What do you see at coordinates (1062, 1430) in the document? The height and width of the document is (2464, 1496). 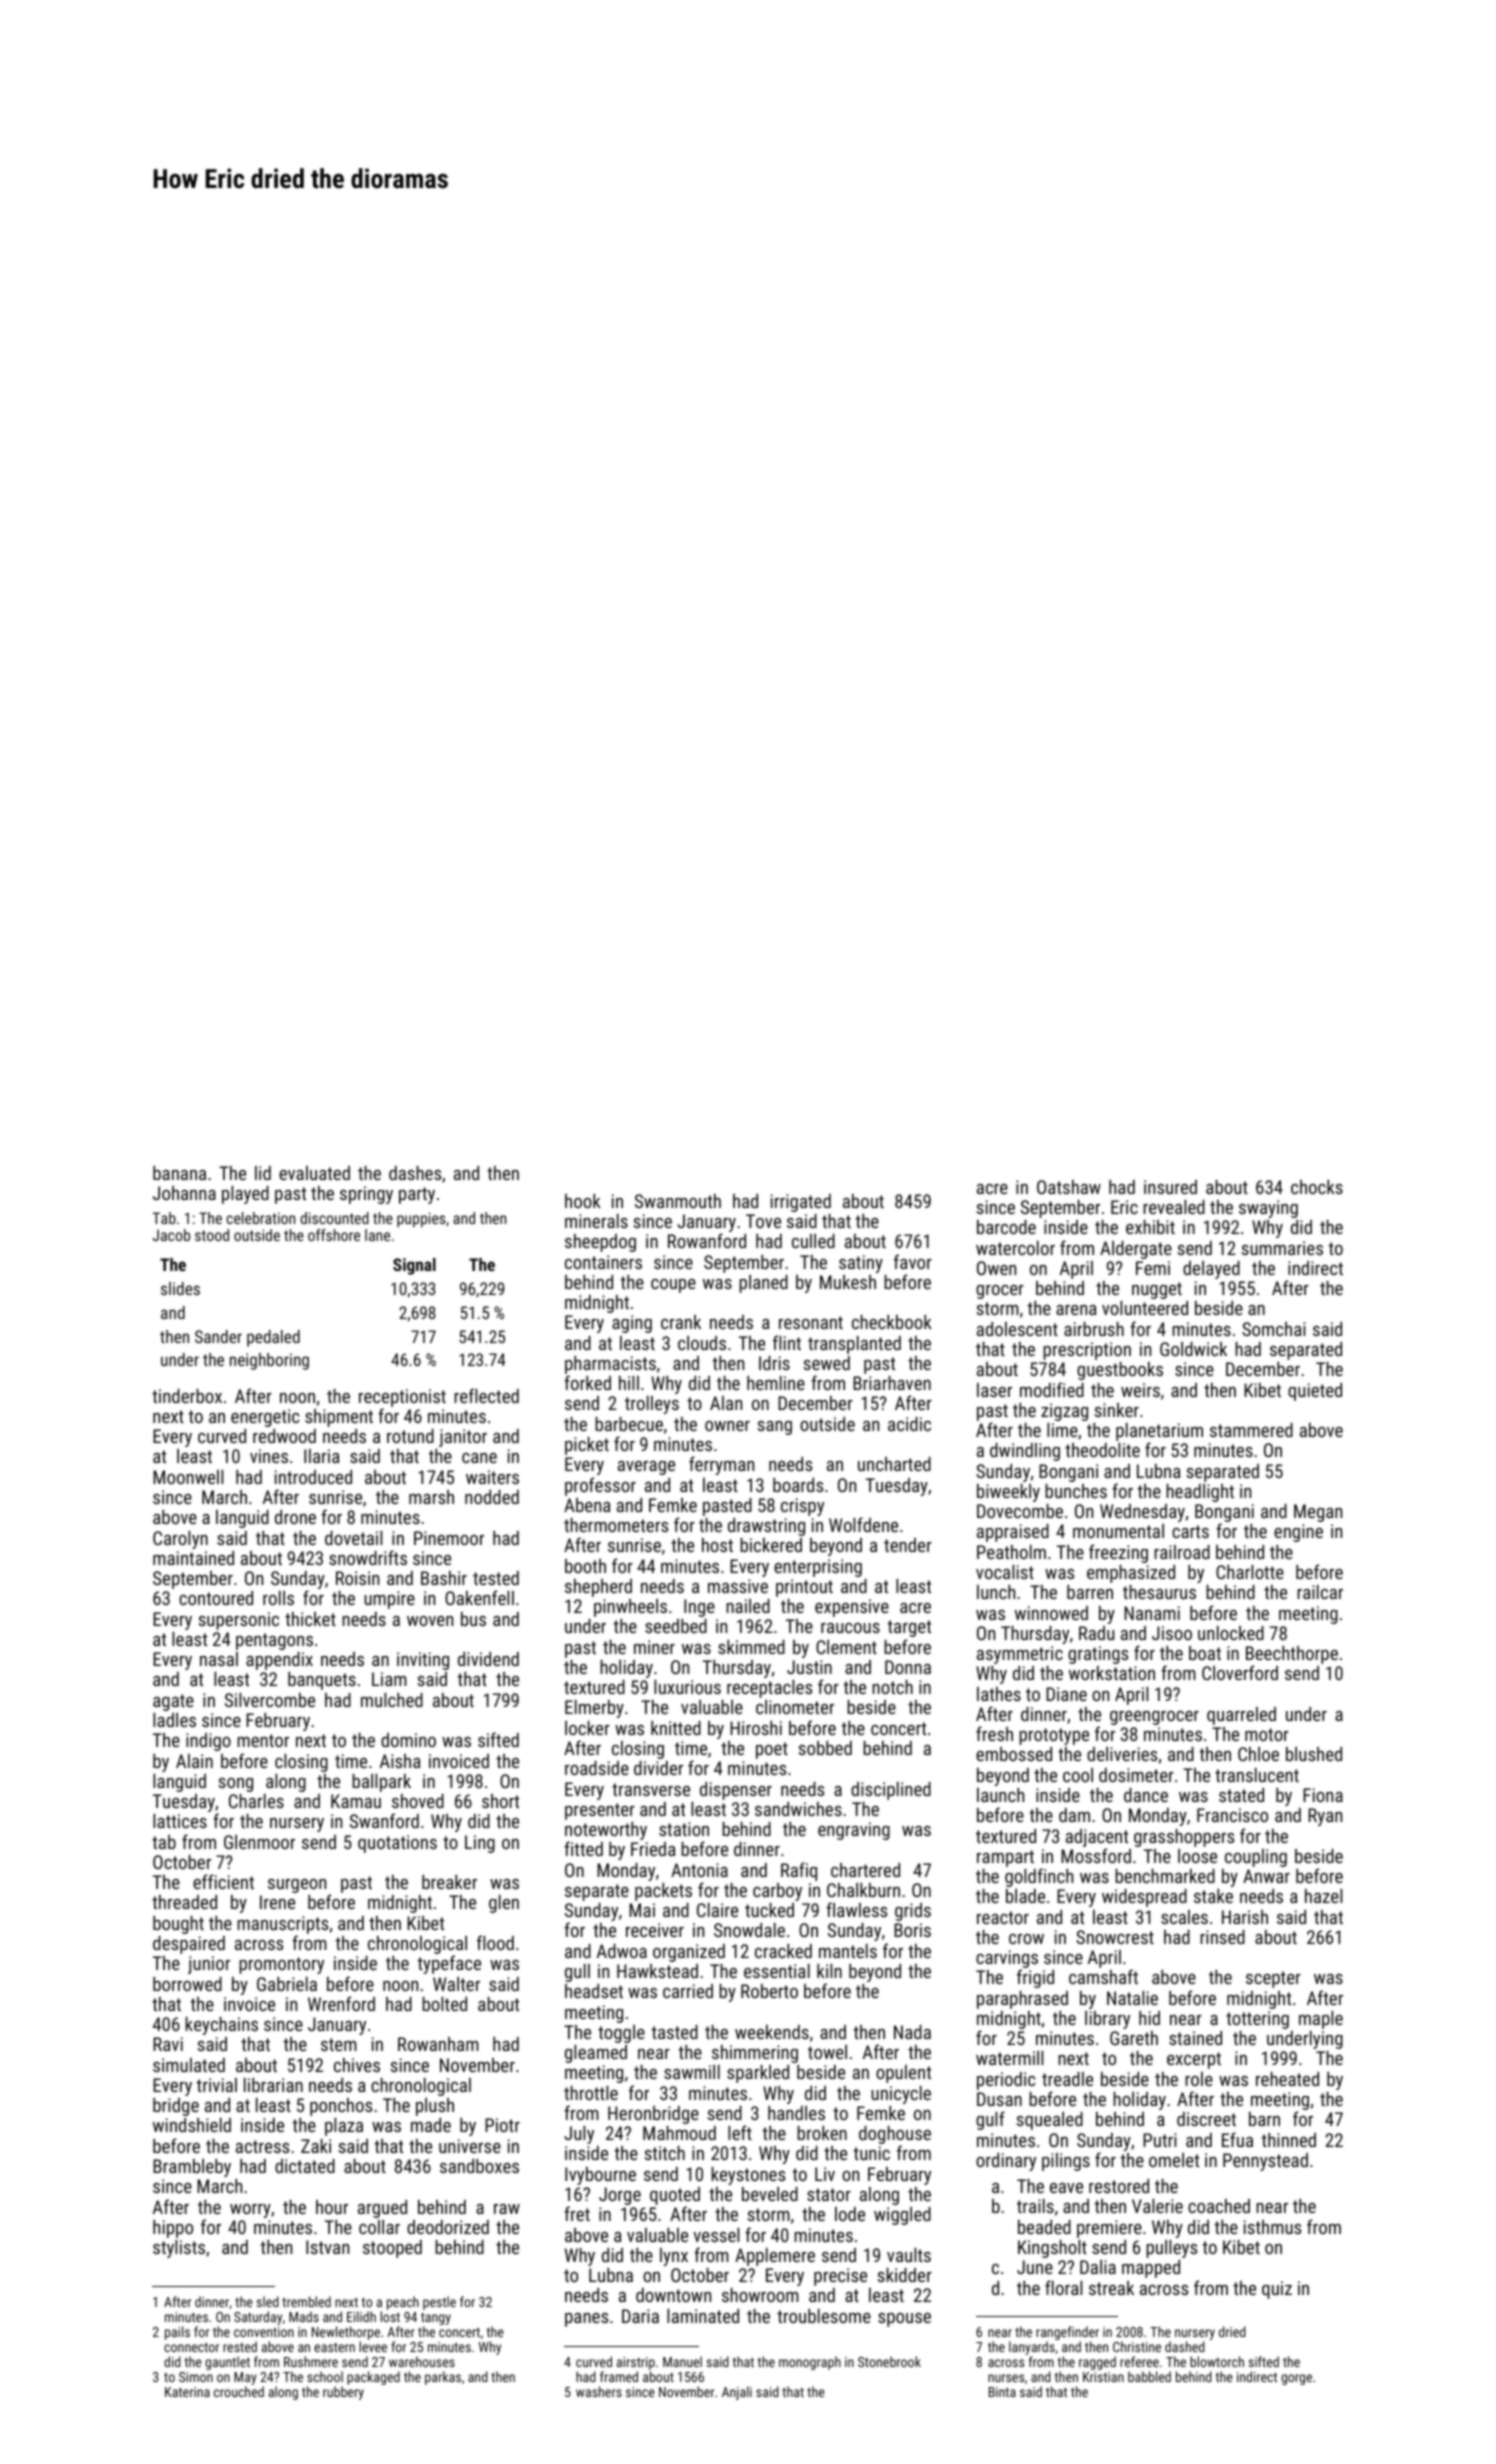 I see `lime` at bounding box center [1062, 1430].
